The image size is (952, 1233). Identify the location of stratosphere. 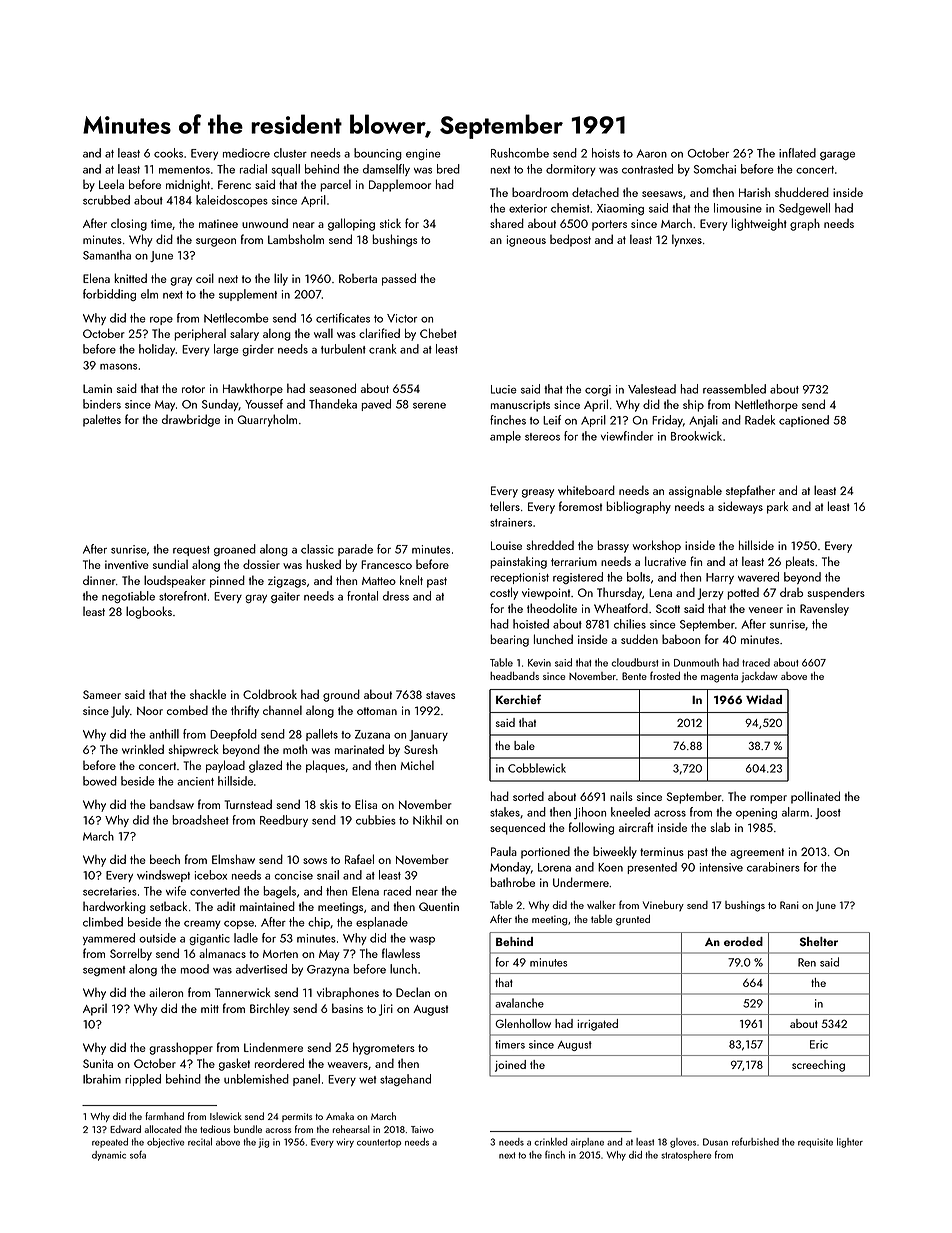
(686, 1156).
